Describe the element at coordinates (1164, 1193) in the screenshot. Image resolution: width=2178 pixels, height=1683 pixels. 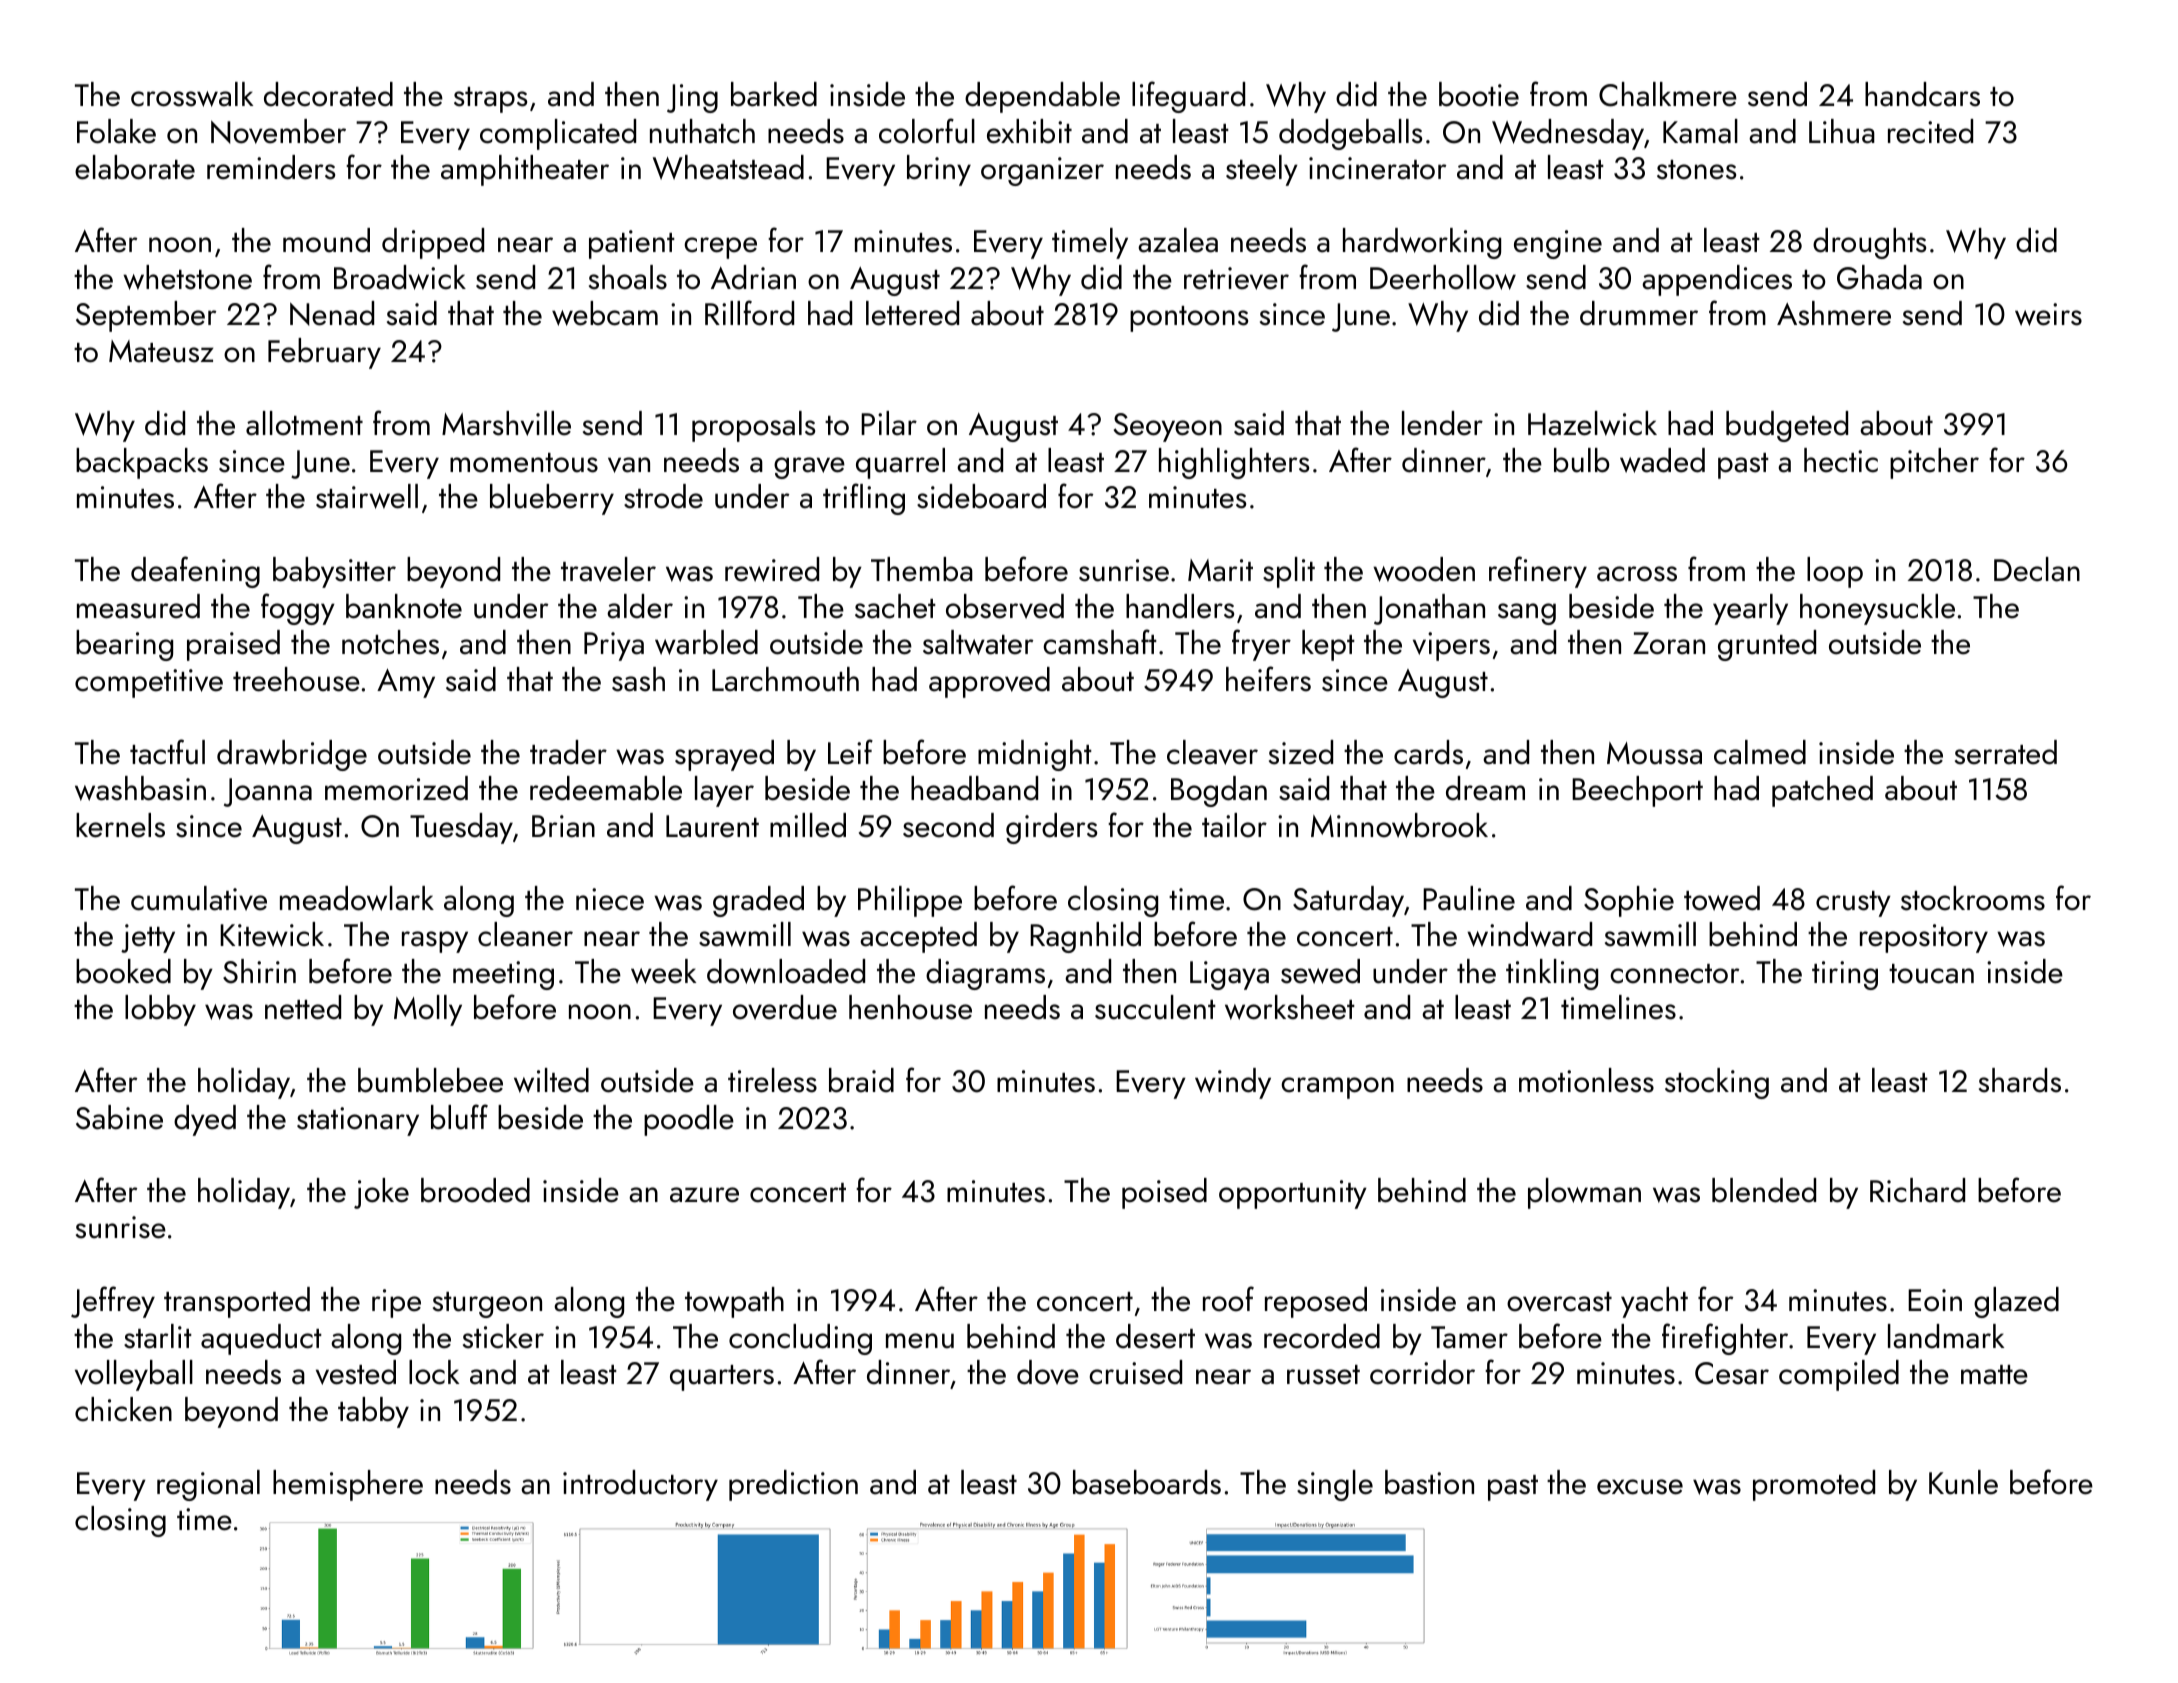
I see `poised` at that location.
